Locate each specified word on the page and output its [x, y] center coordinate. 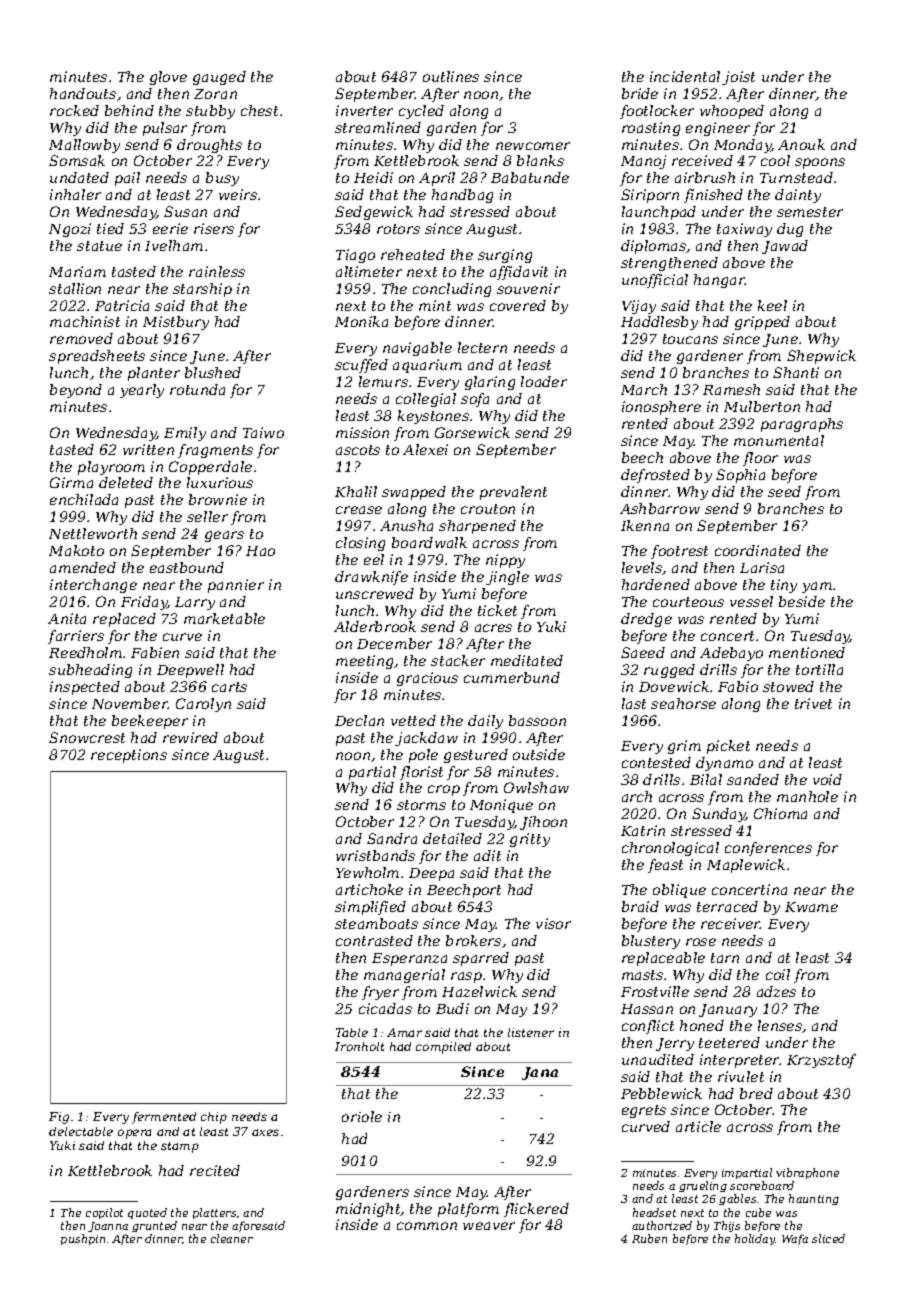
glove [168, 78]
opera [134, 1134]
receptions [129, 756]
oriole [362, 1116]
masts [642, 975]
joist [738, 78]
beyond [76, 391]
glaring [490, 383]
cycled [421, 112]
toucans [690, 339]
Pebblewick [661, 1093]
